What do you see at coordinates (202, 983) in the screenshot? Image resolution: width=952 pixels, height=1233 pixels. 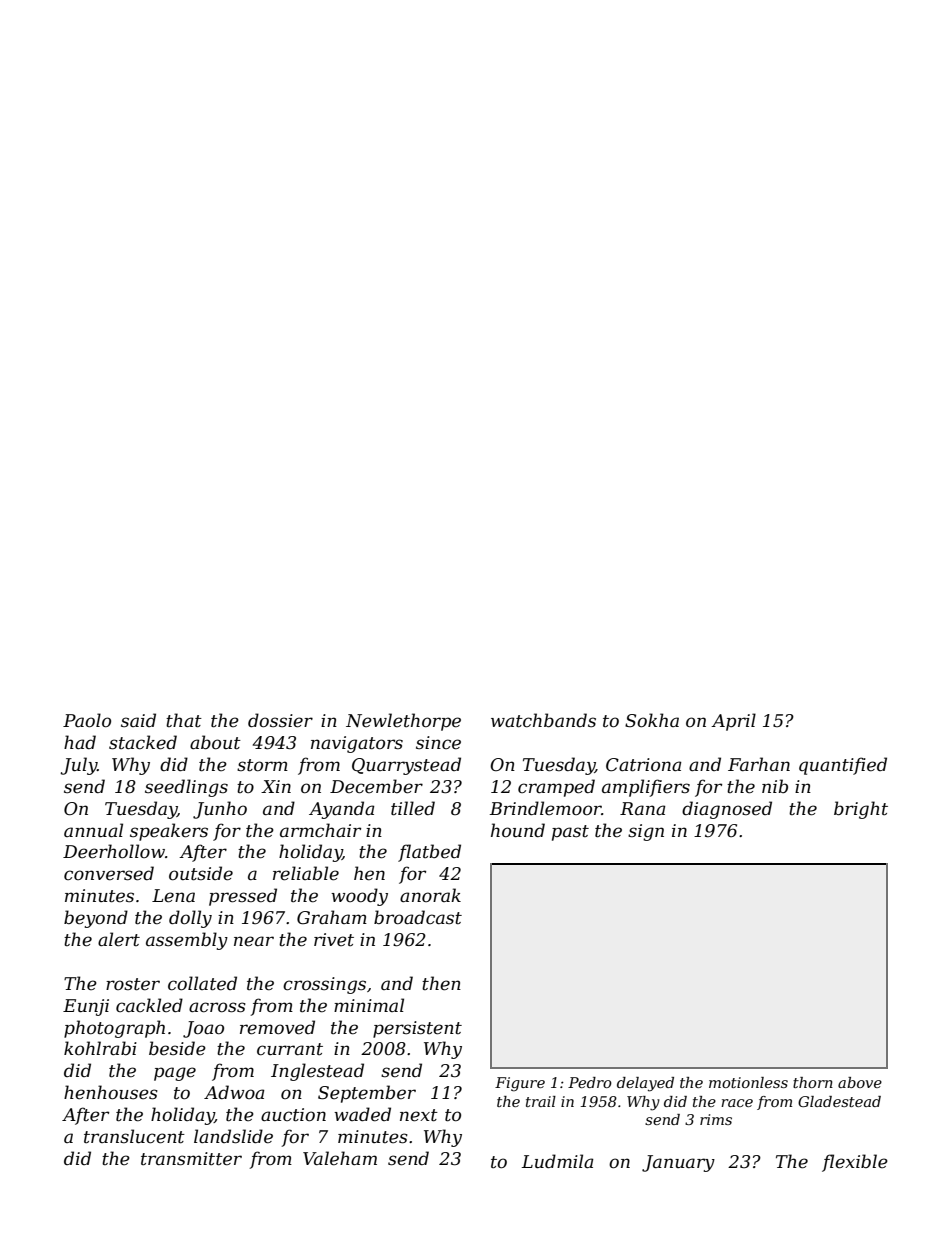 I see `collated` at bounding box center [202, 983].
